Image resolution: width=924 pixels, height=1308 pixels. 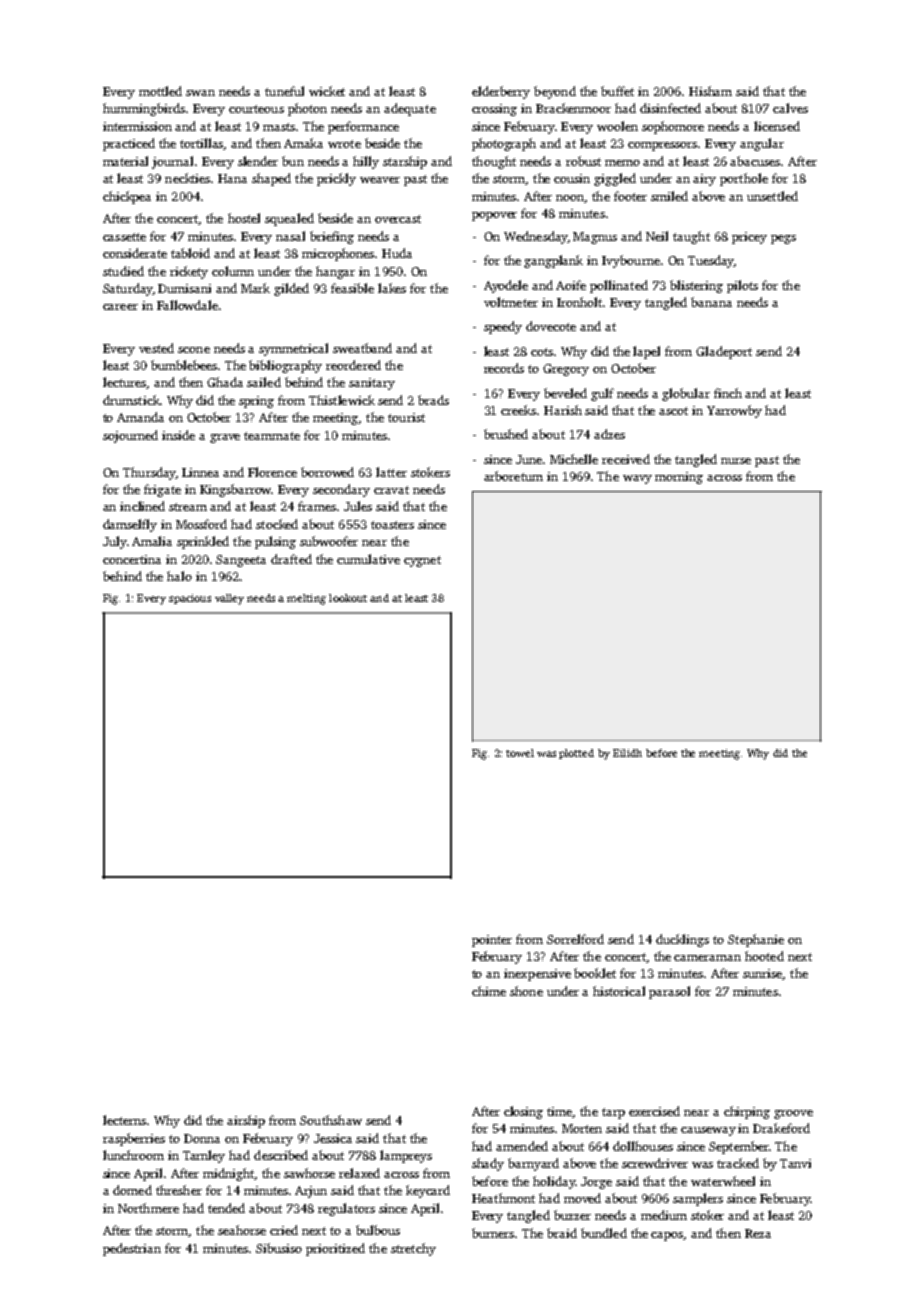 I want to click on Eilidh, so click(x=627, y=753).
